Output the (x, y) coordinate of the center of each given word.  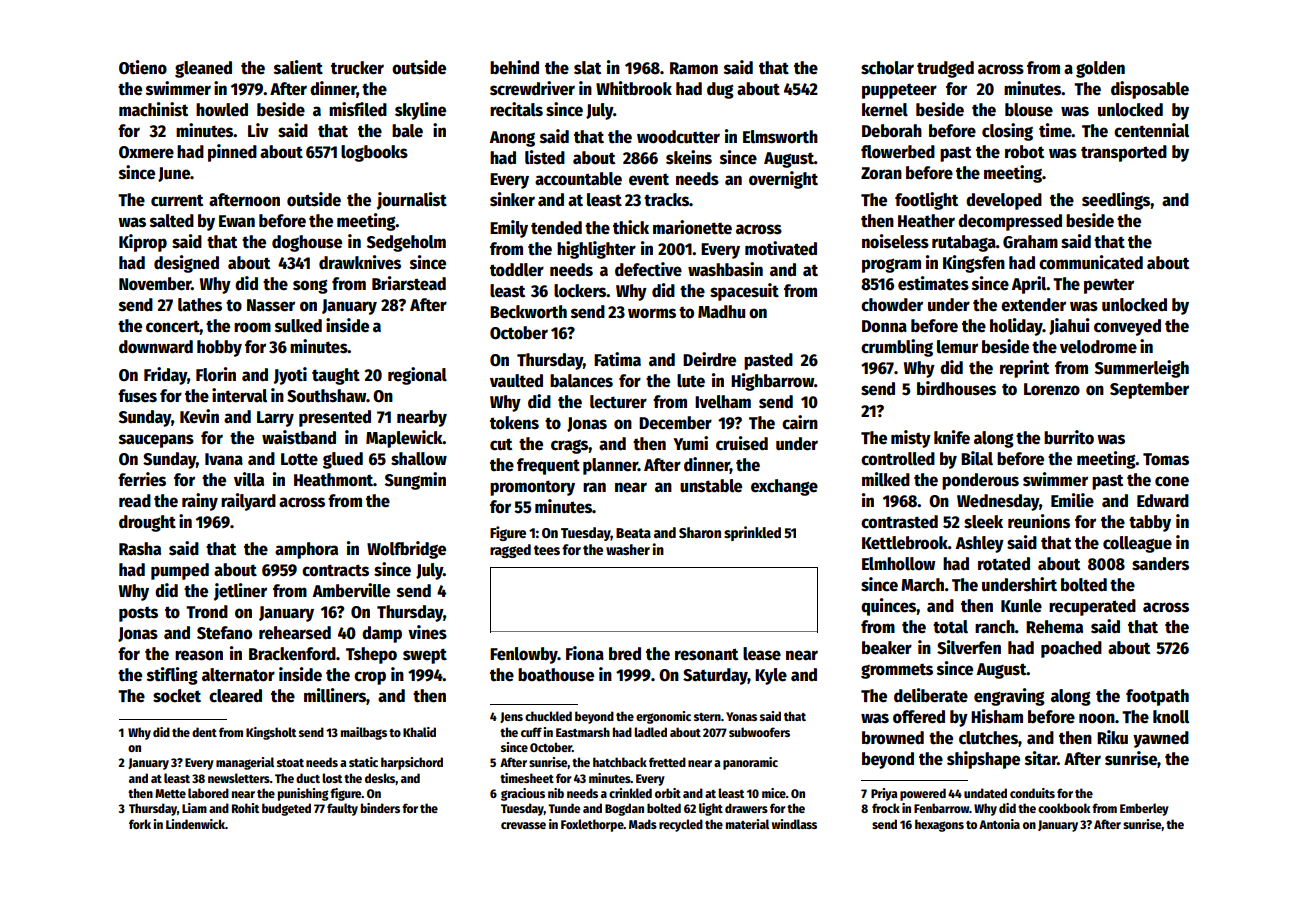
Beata (633, 533)
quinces (888, 607)
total (950, 627)
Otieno (143, 67)
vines (427, 632)
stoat (290, 763)
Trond (207, 612)
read (135, 501)
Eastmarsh (583, 732)
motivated (781, 248)
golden (1100, 69)
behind (514, 67)
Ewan (237, 221)
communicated (1091, 262)
